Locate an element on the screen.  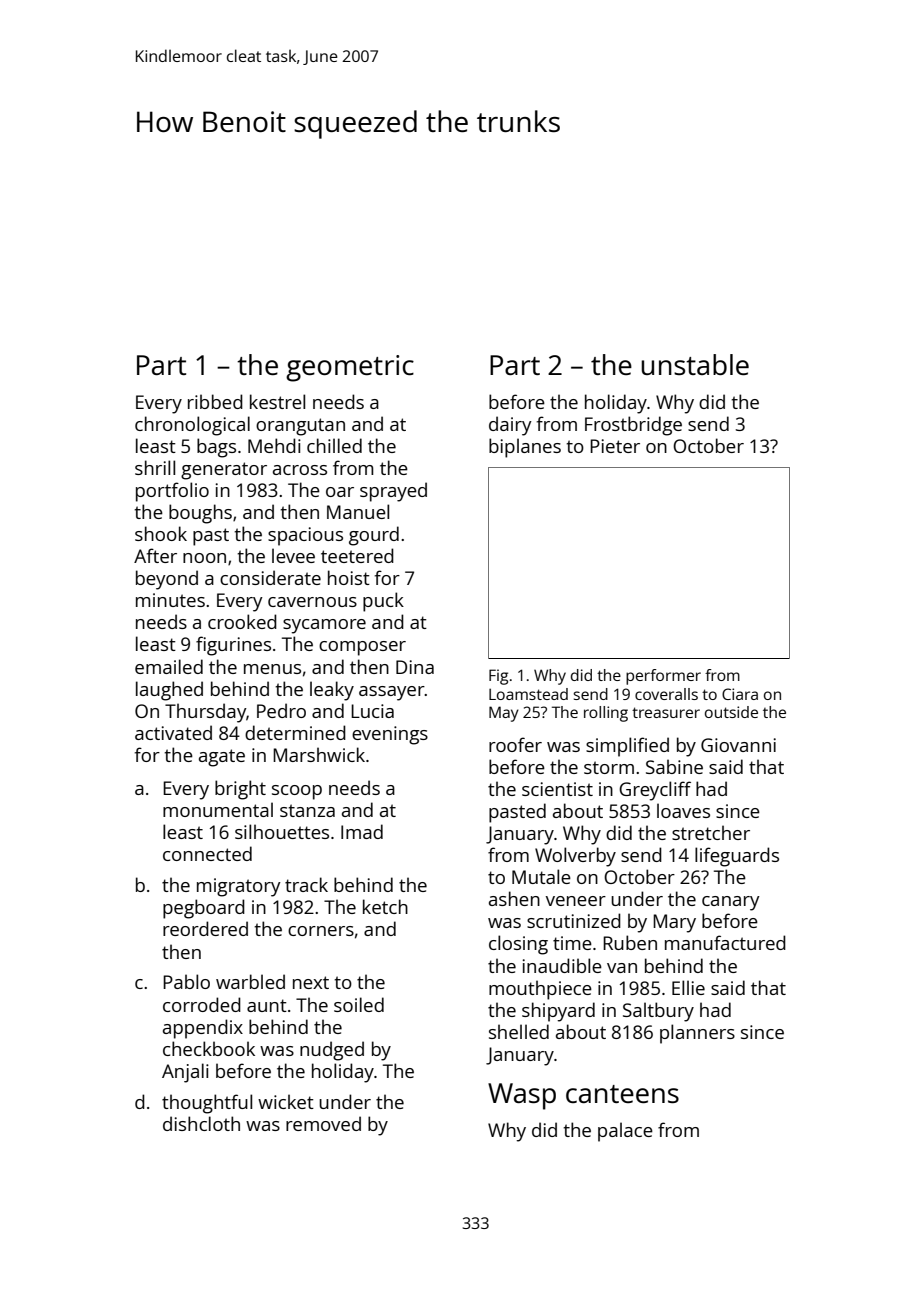
unstable is located at coordinates (695, 364).
